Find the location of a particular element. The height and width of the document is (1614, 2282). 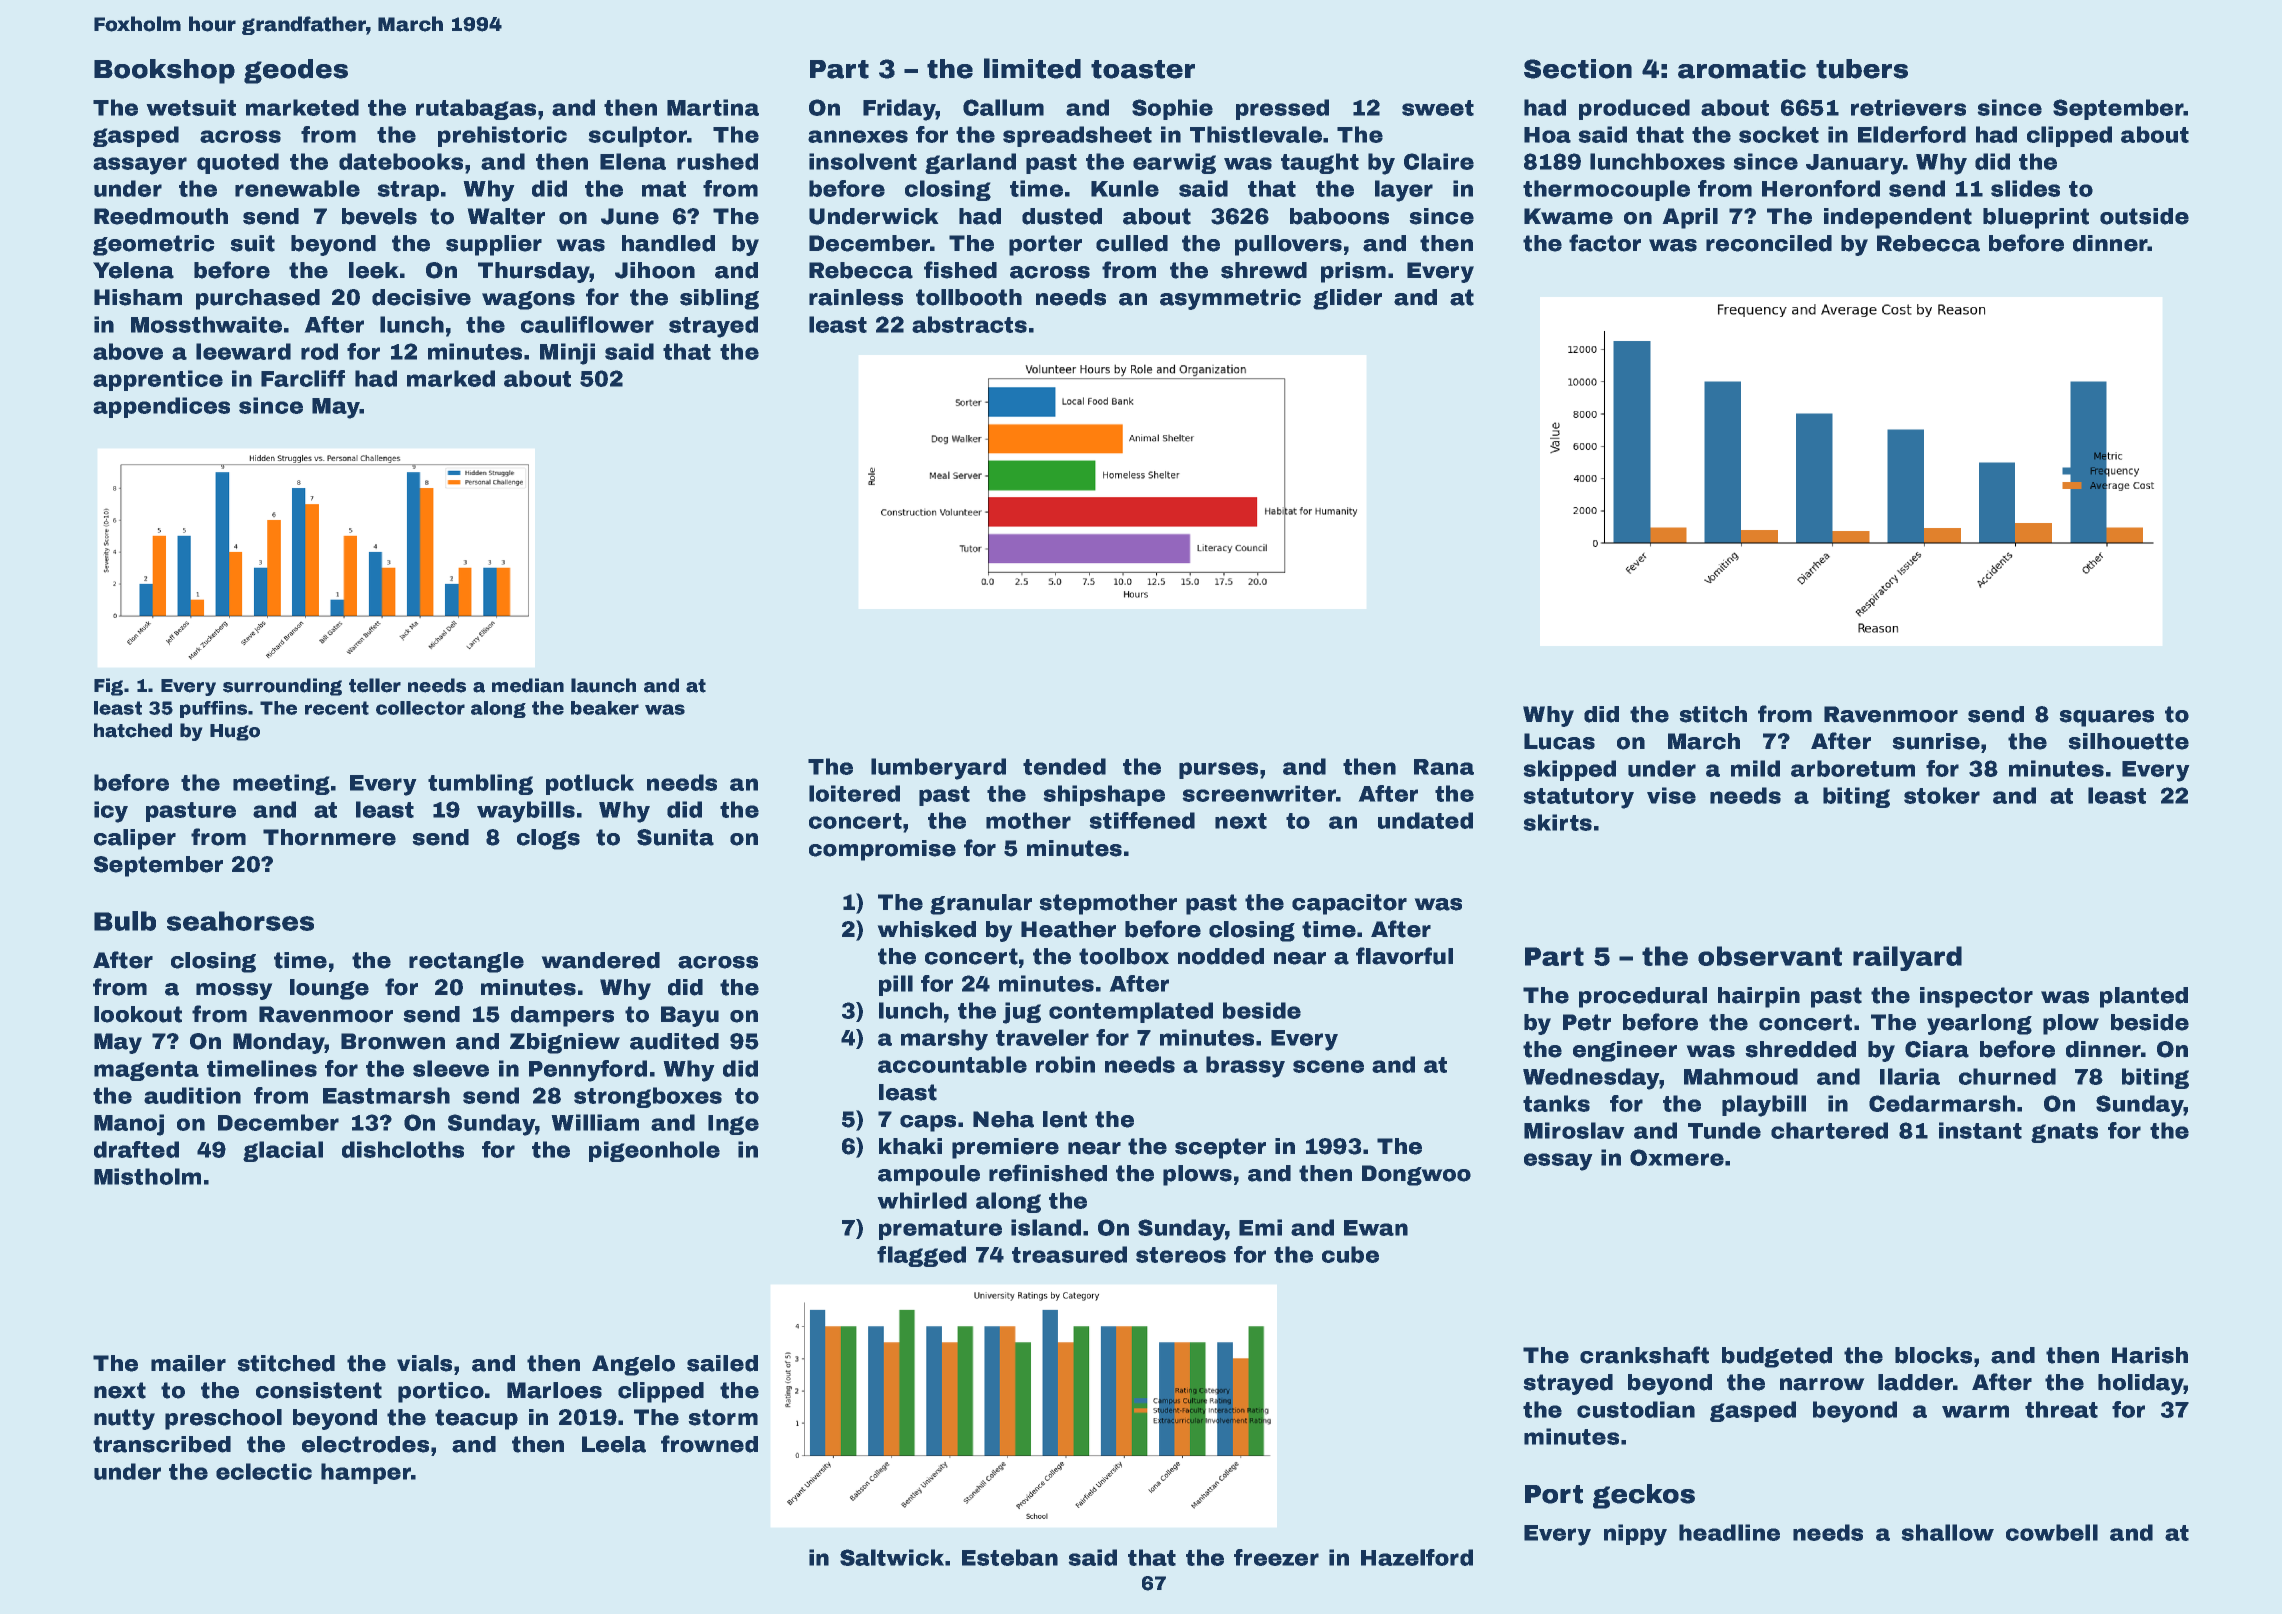

stereos is located at coordinates (1181, 1255).
